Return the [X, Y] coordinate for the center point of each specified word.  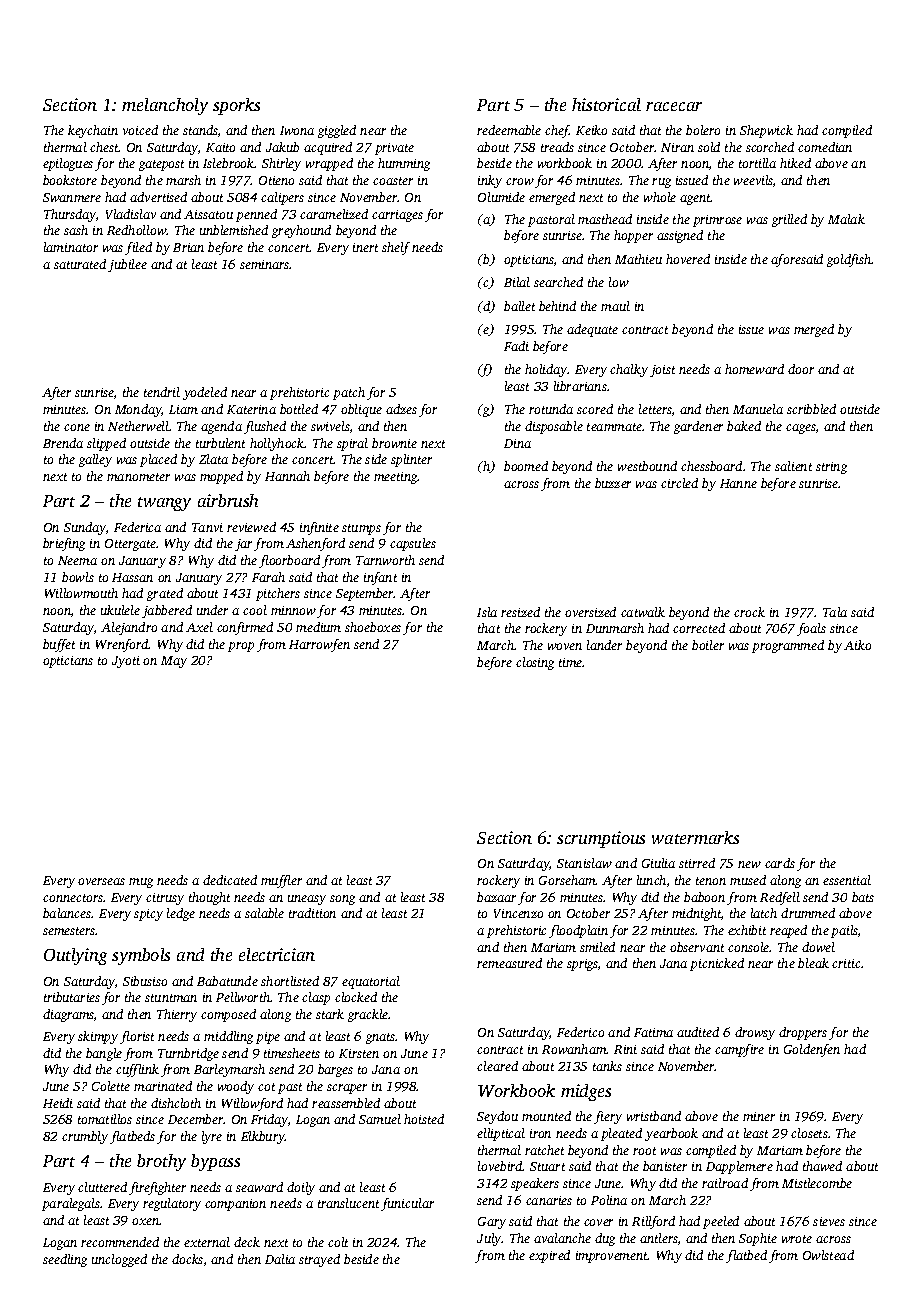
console [749, 947]
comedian [825, 147]
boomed [526, 466]
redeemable [509, 130]
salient [793, 466]
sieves [829, 1221]
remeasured [509, 963]
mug [141, 883]
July [489, 1239]
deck [247, 1242]
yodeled [205, 393]
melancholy [165, 106]
